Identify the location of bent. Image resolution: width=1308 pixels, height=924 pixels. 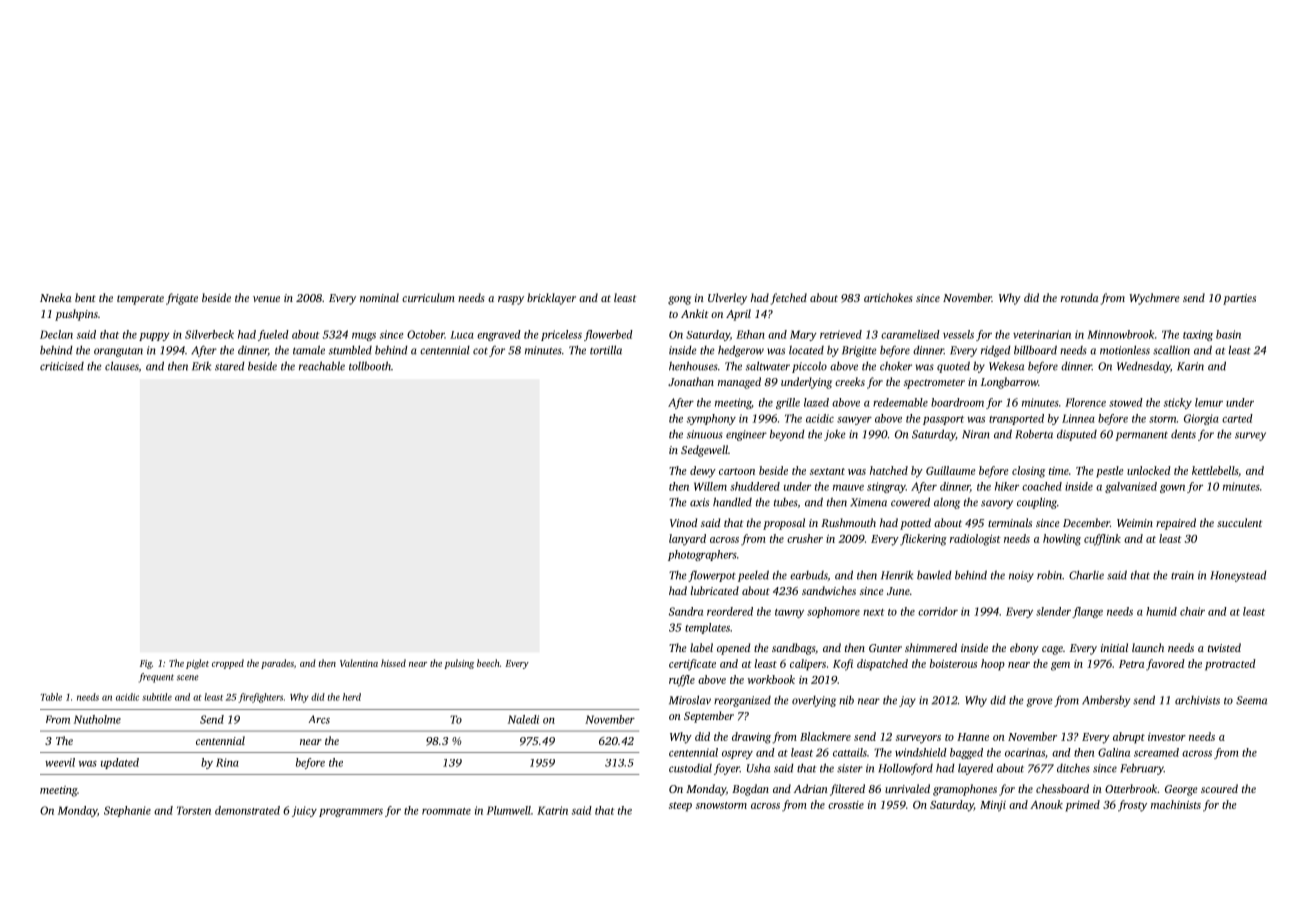
(85, 297).
